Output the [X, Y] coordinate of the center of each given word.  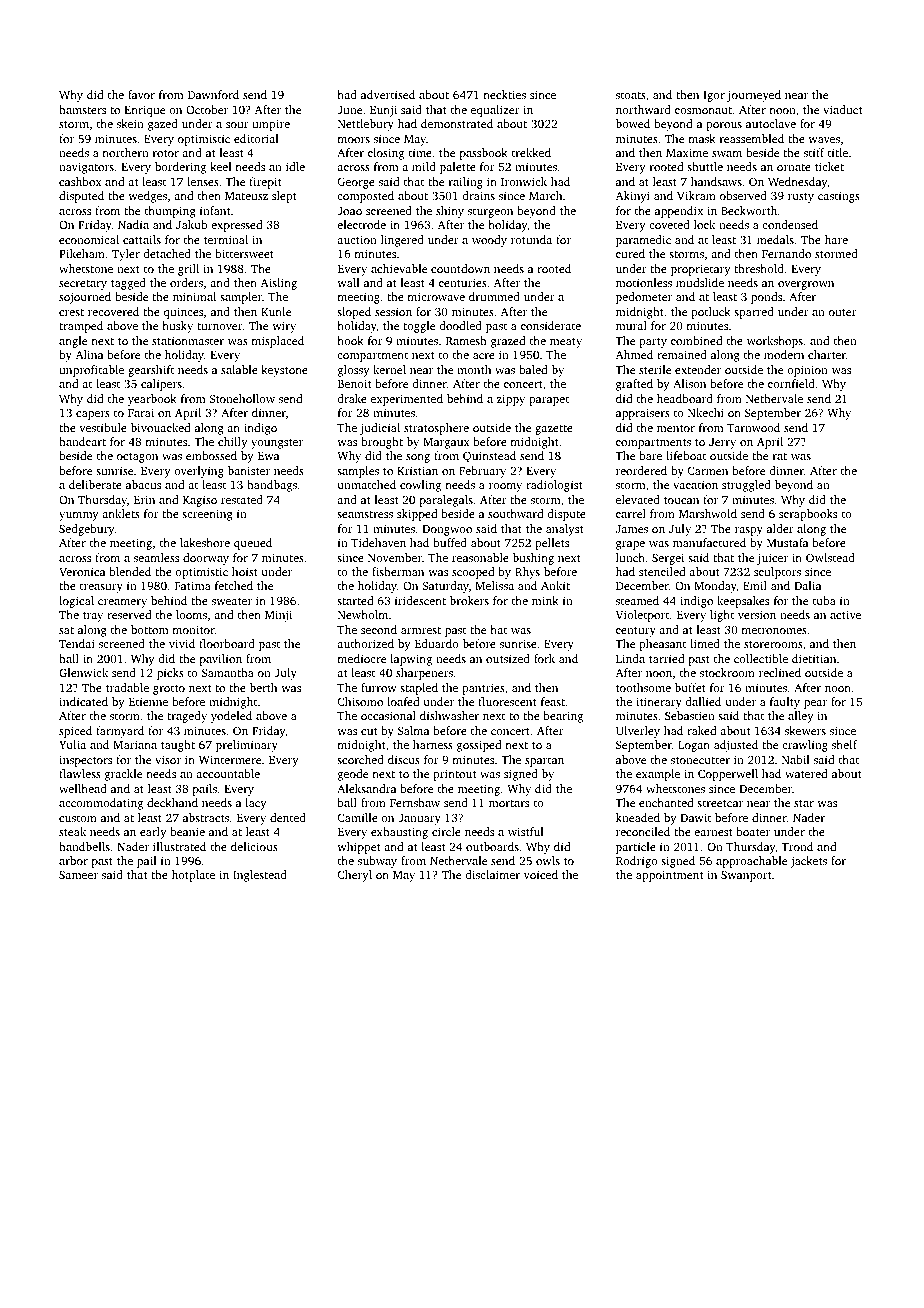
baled [533, 369]
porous [724, 126]
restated [242, 499]
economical [89, 239]
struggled [746, 486]
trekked [531, 152]
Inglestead [260, 876]
